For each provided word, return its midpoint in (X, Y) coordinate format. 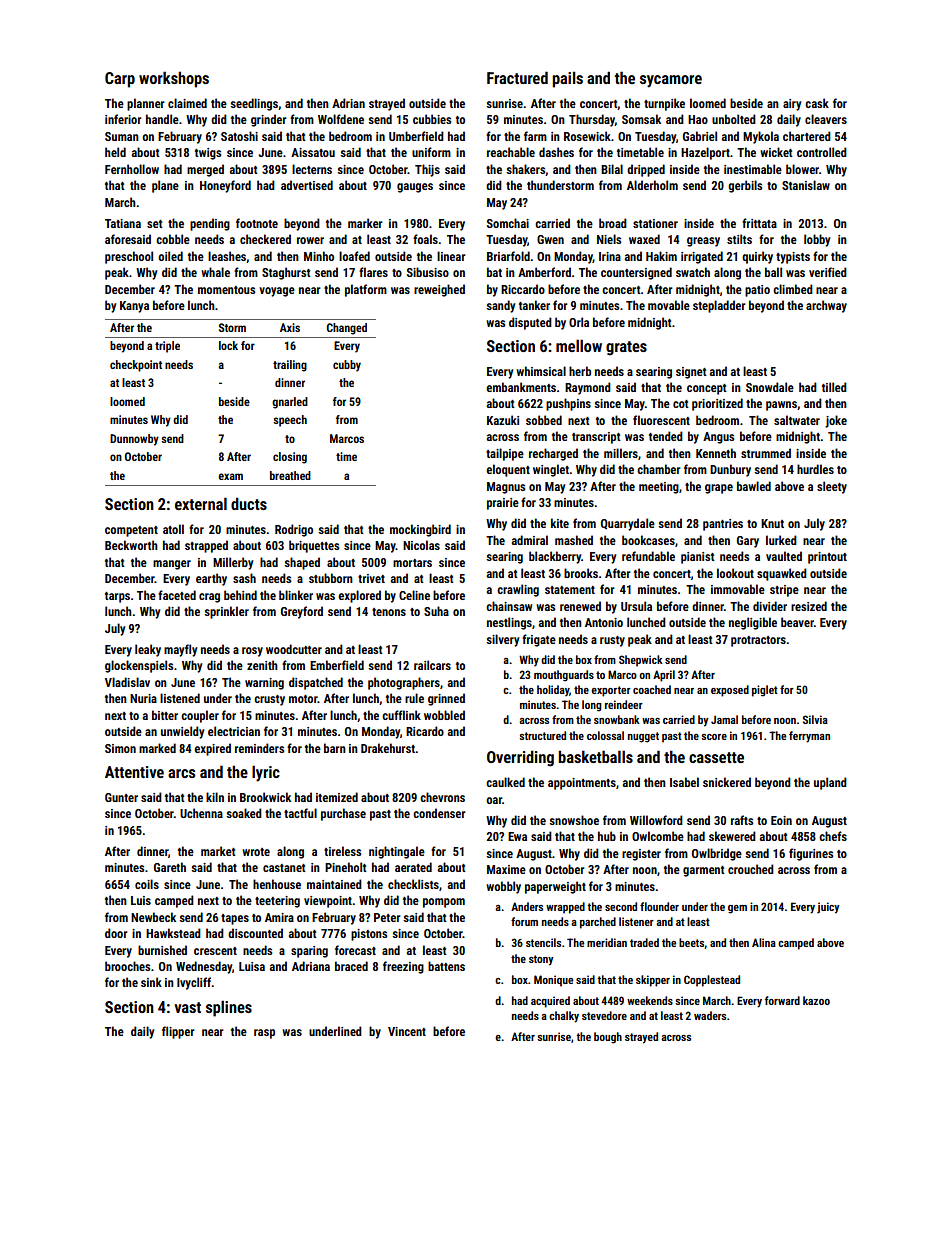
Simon (120, 748)
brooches (127, 966)
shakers (526, 170)
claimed (187, 103)
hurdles (815, 469)
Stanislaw (806, 185)
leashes (227, 256)
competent (131, 531)
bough (608, 1038)
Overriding (520, 758)
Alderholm (652, 185)
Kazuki (503, 420)
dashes (556, 152)
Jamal (724, 719)
